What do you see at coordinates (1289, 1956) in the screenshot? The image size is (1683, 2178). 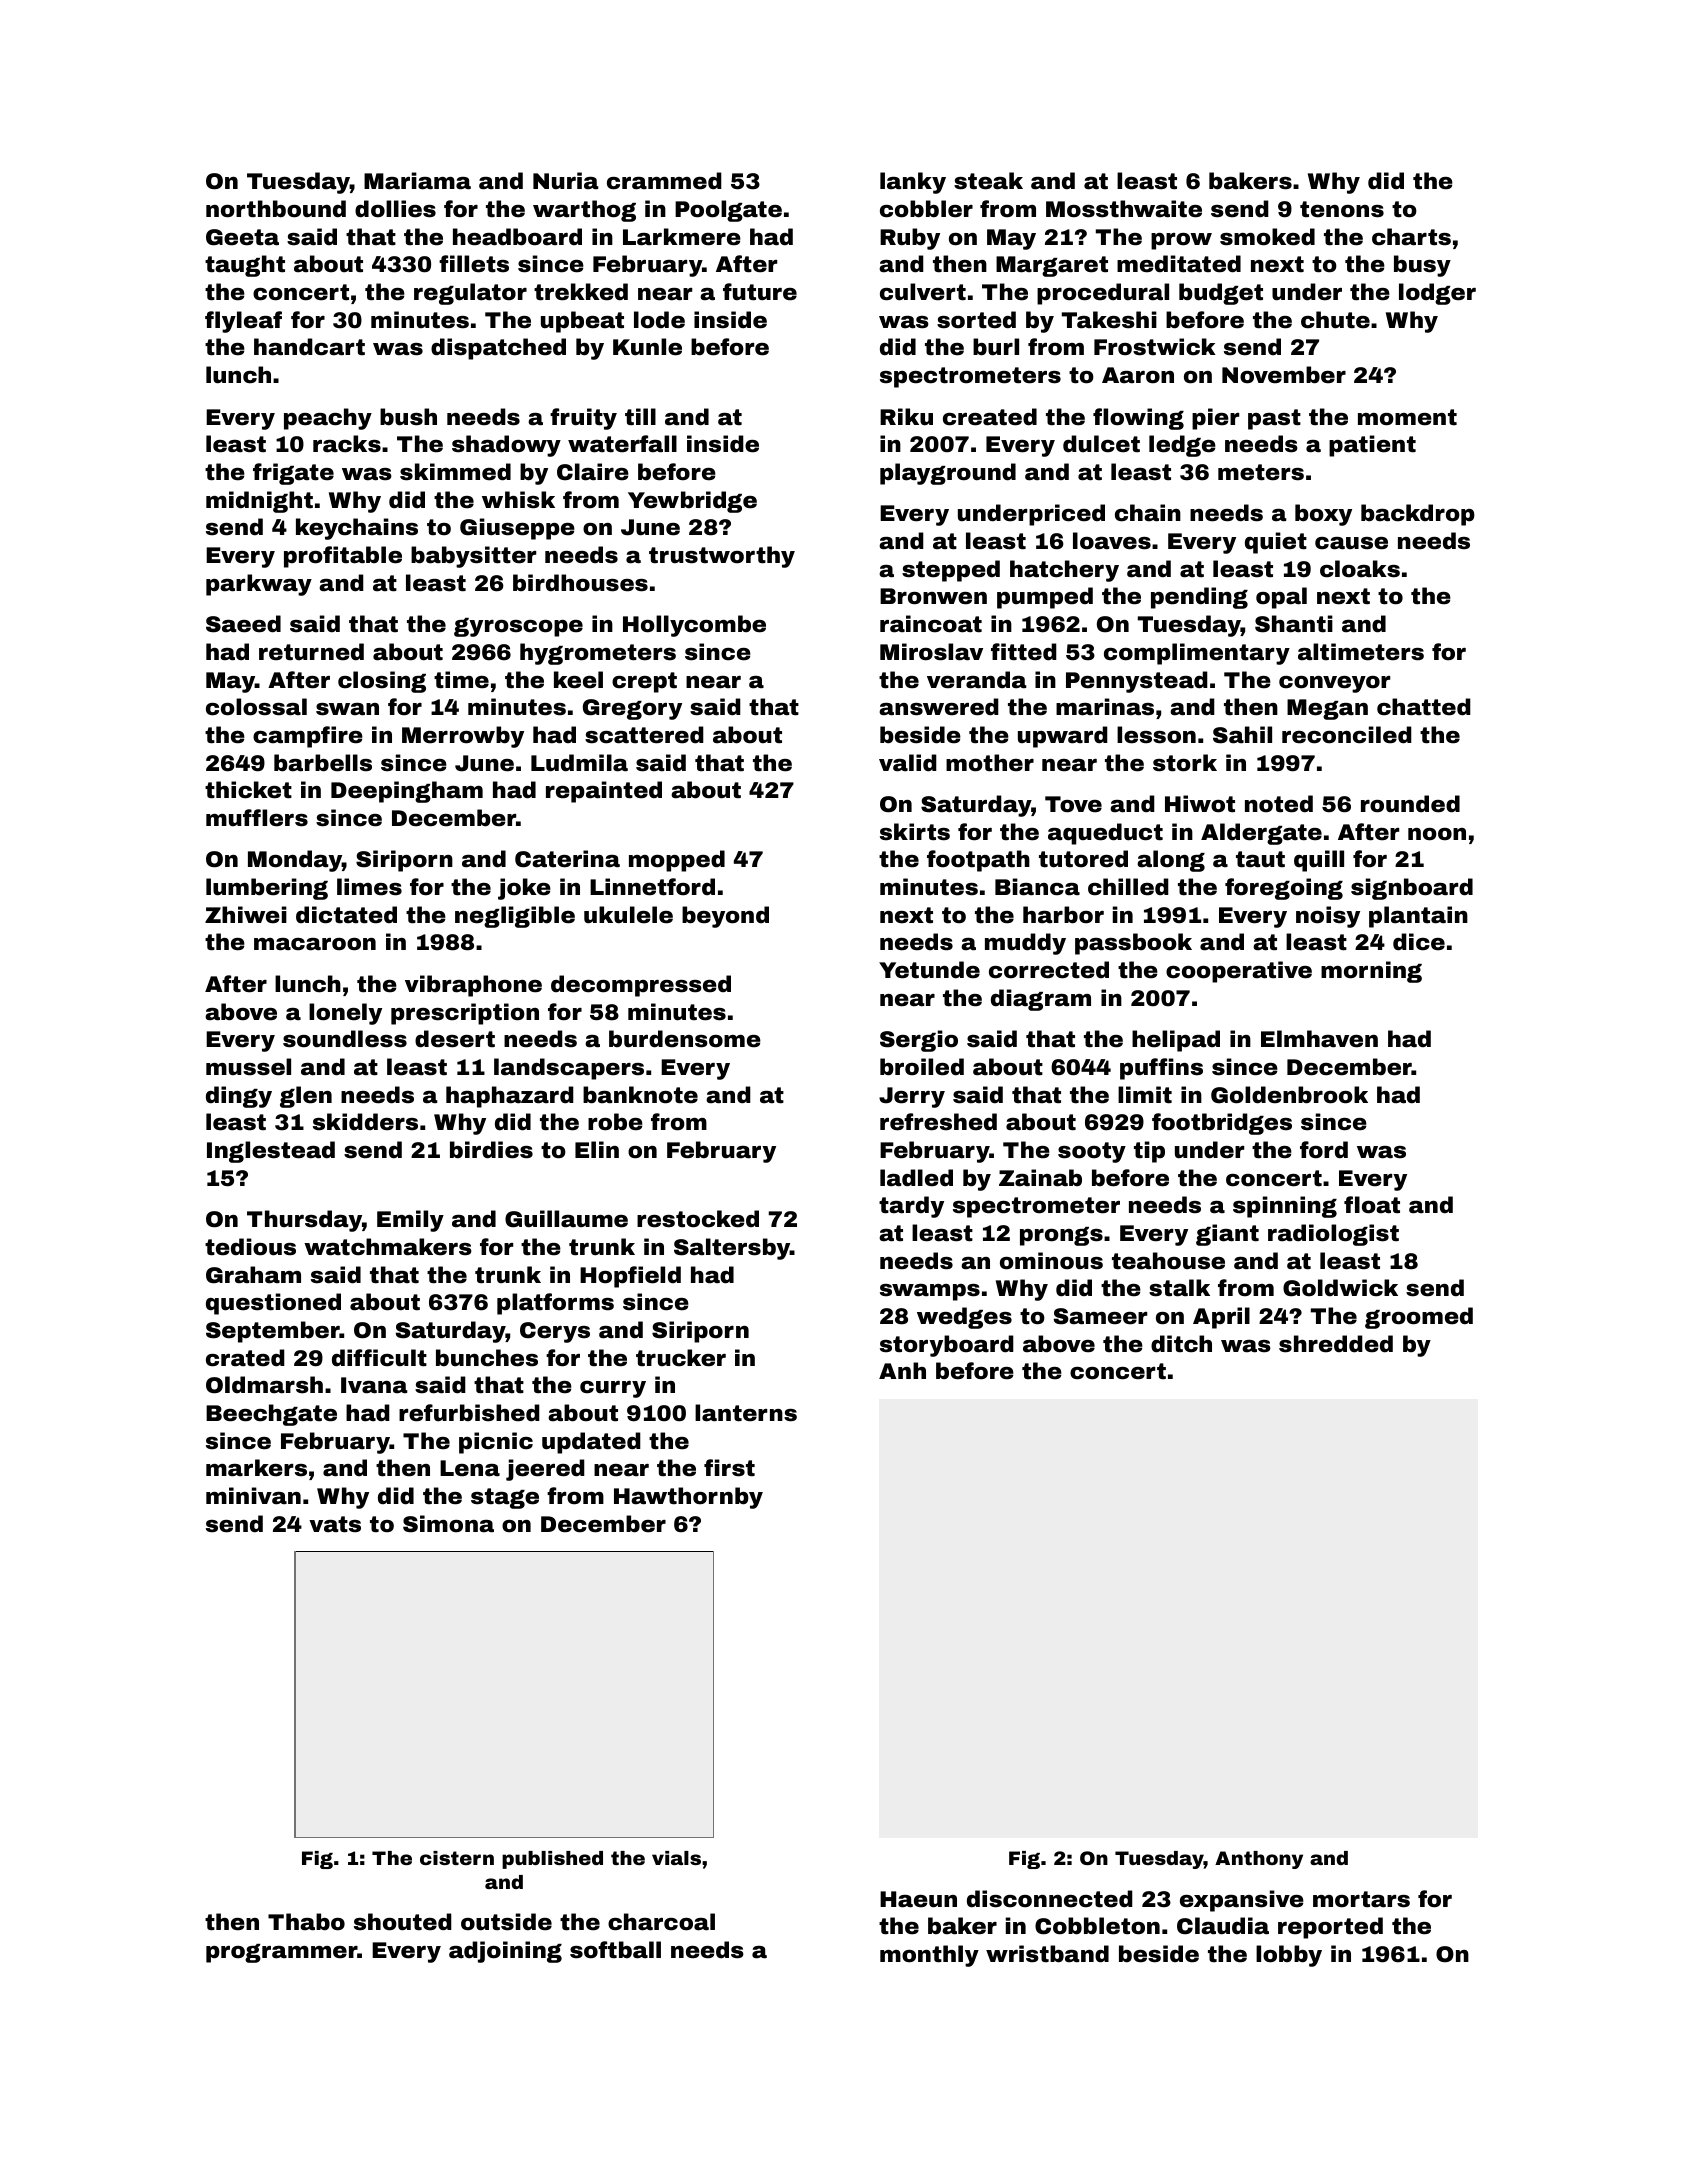 I see `lobby` at bounding box center [1289, 1956].
